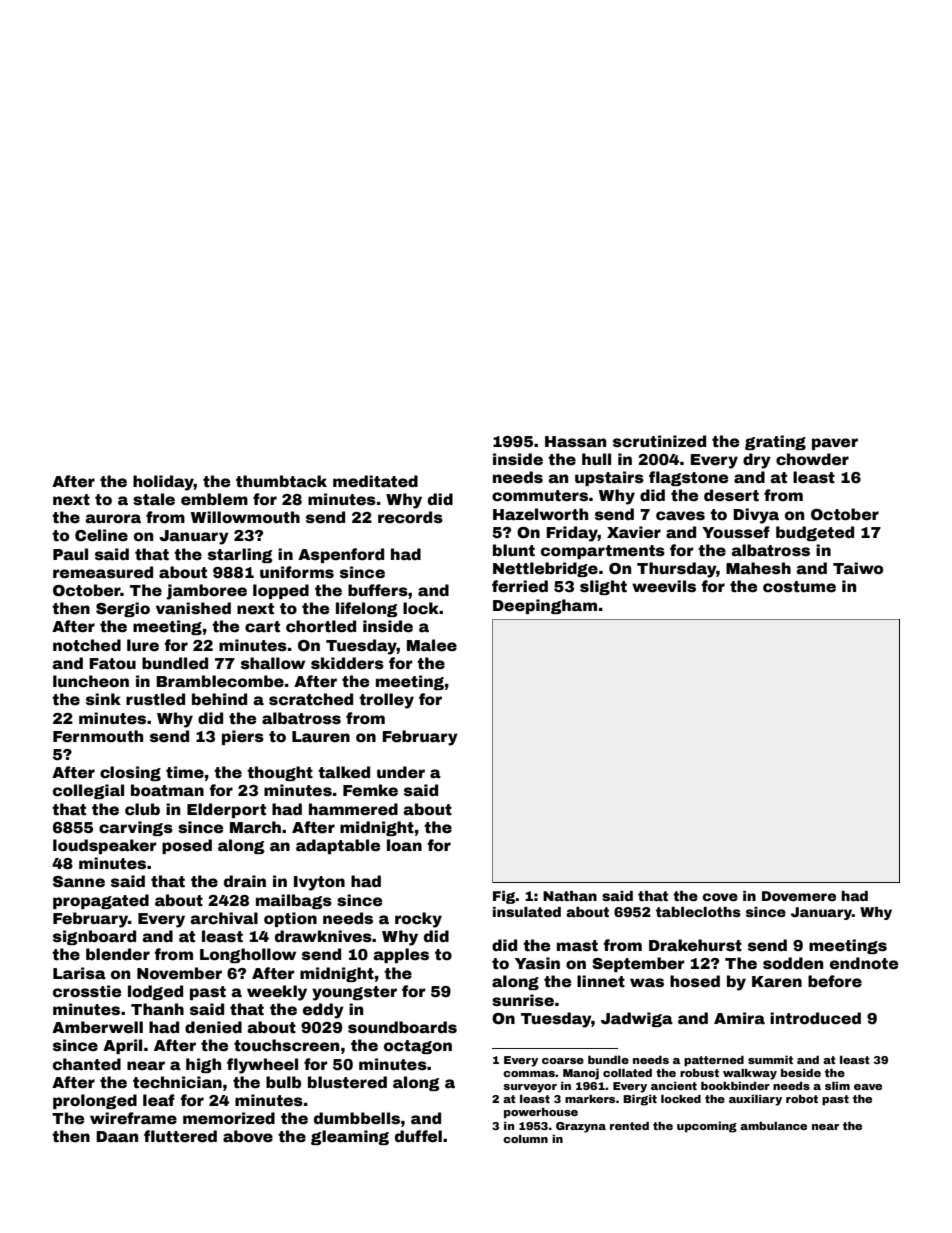 Image resolution: width=952 pixels, height=1233 pixels. What do you see at coordinates (163, 483) in the page?
I see `holiday` at bounding box center [163, 483].
